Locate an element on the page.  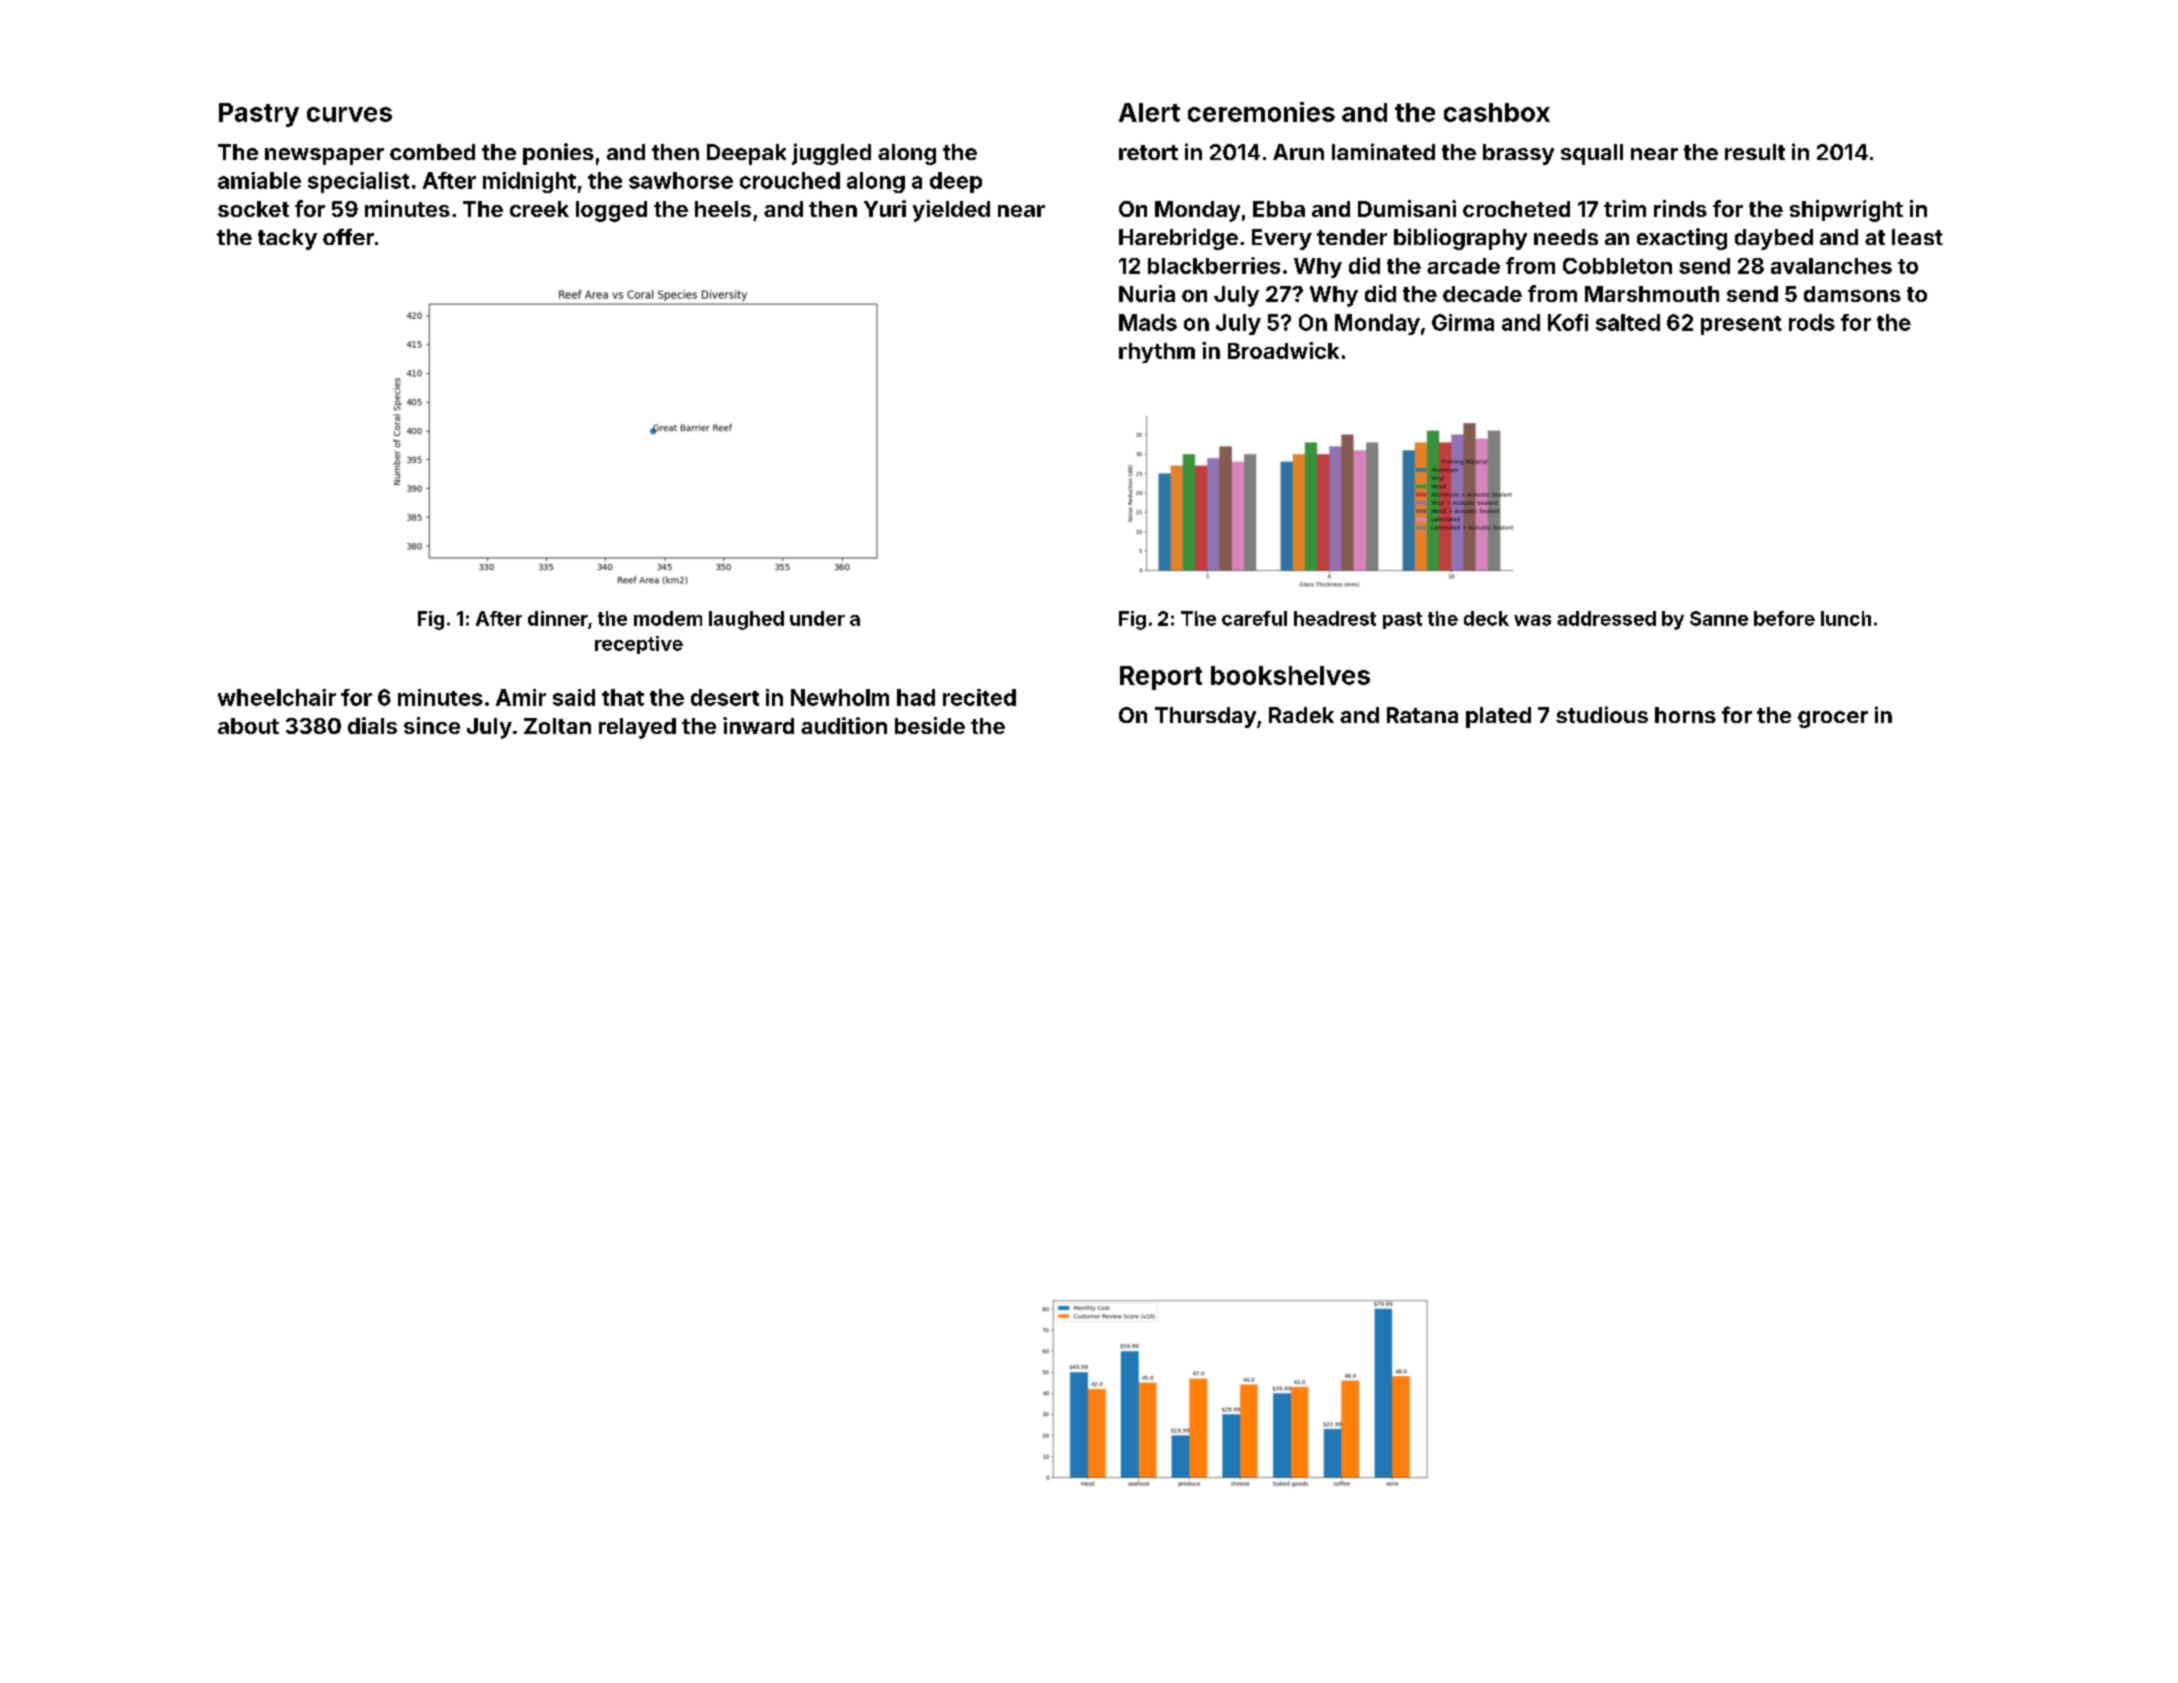
result is located at coordinates (1755, 152).
